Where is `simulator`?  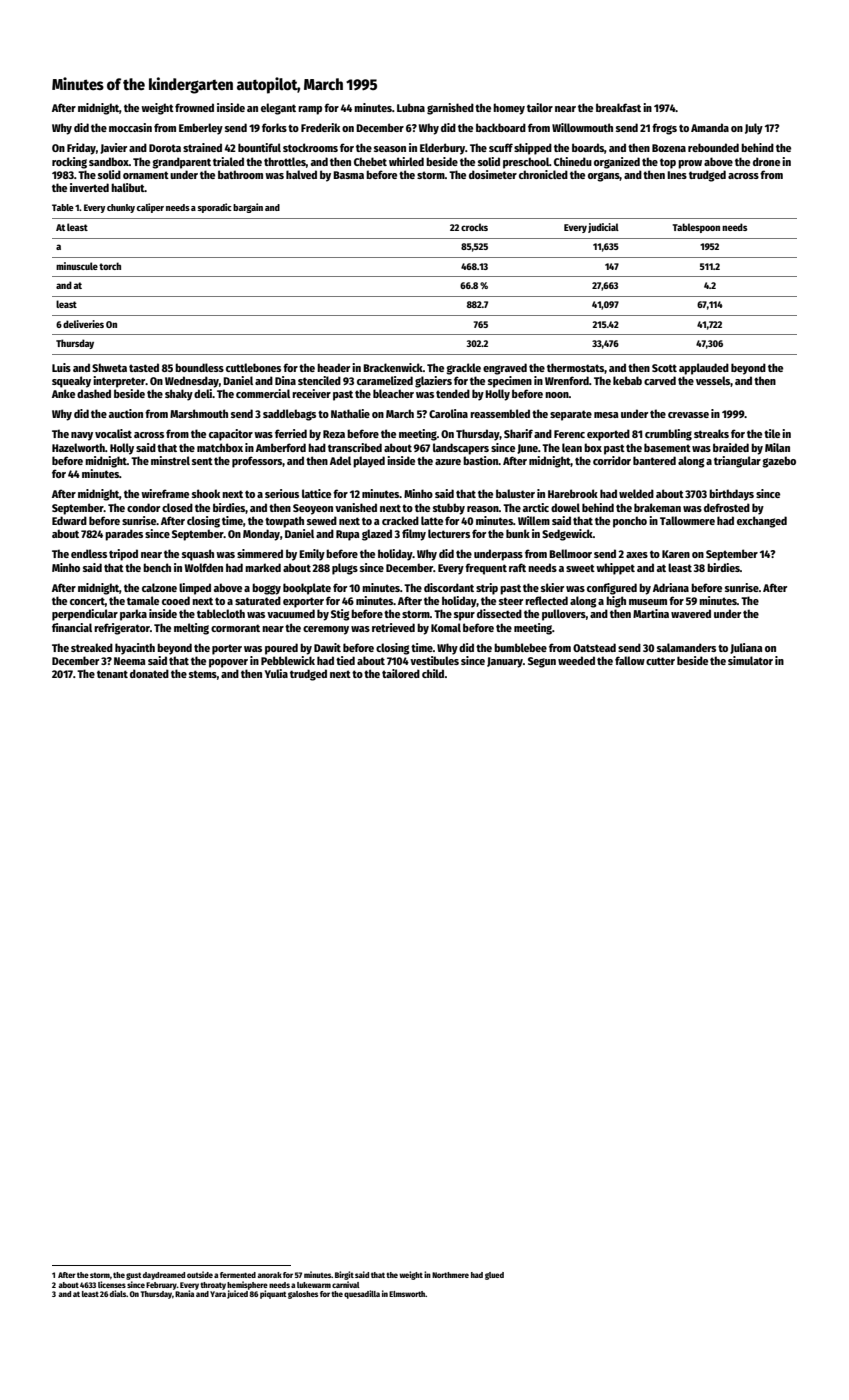 simulator is located at coordinates (750, 660).
